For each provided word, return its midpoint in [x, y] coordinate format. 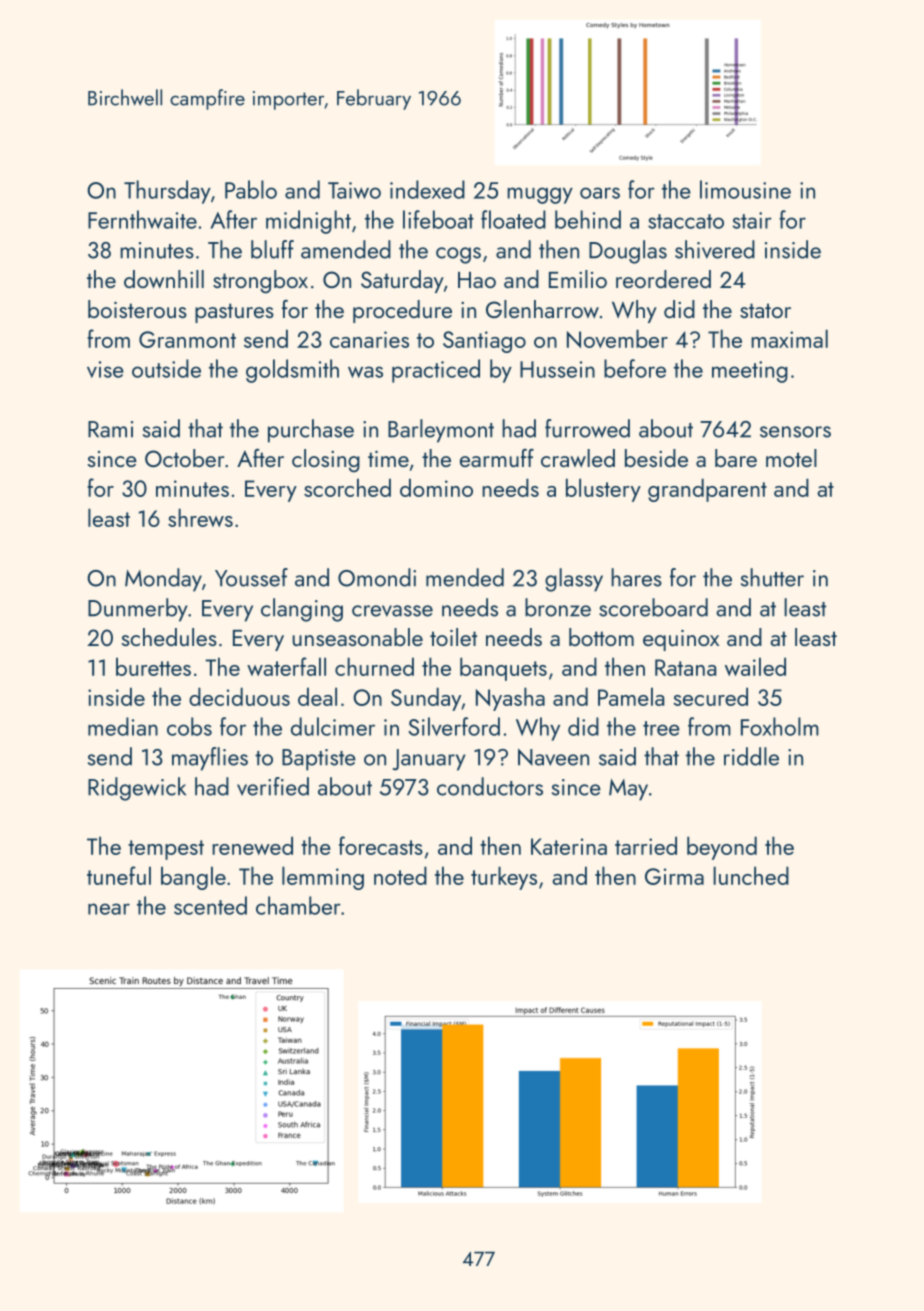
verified [273, 786]
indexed [427, 189]
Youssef [251, 577]
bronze [558, 607]
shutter [772, 577]
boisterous [137, 309]
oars [600, 193]
